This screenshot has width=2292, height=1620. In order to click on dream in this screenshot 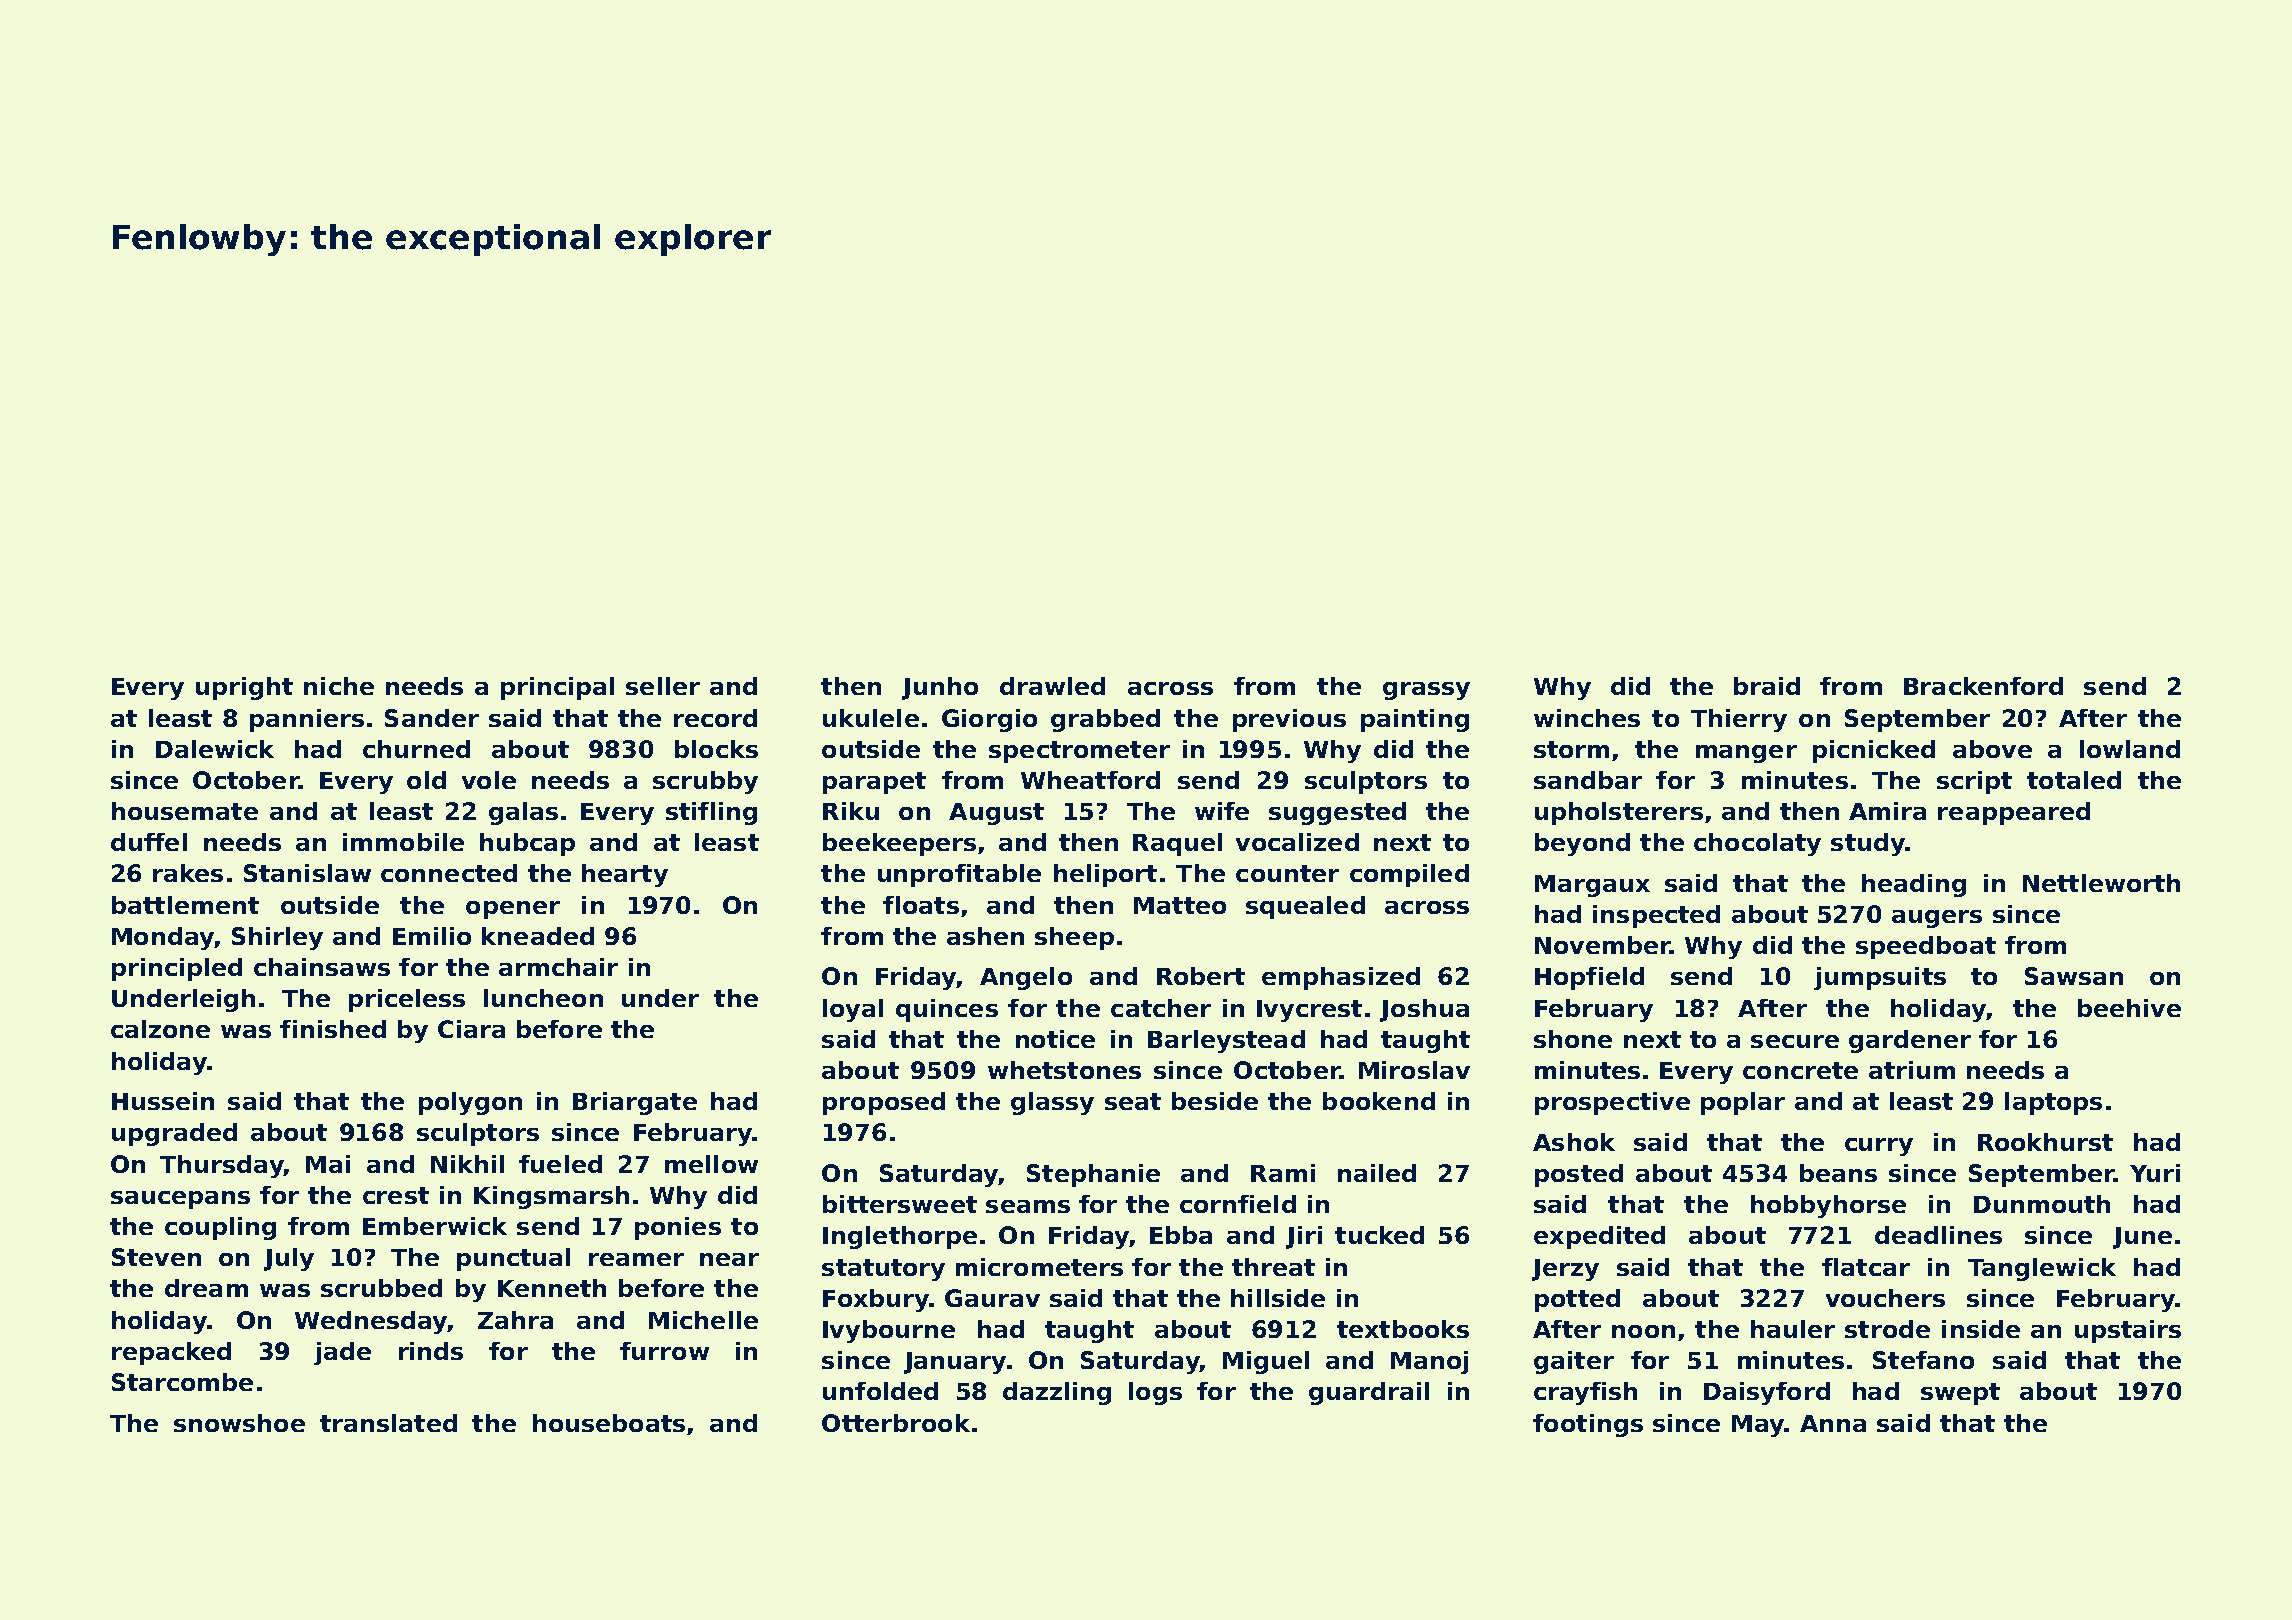, I will do `click(206, 1288)`.
